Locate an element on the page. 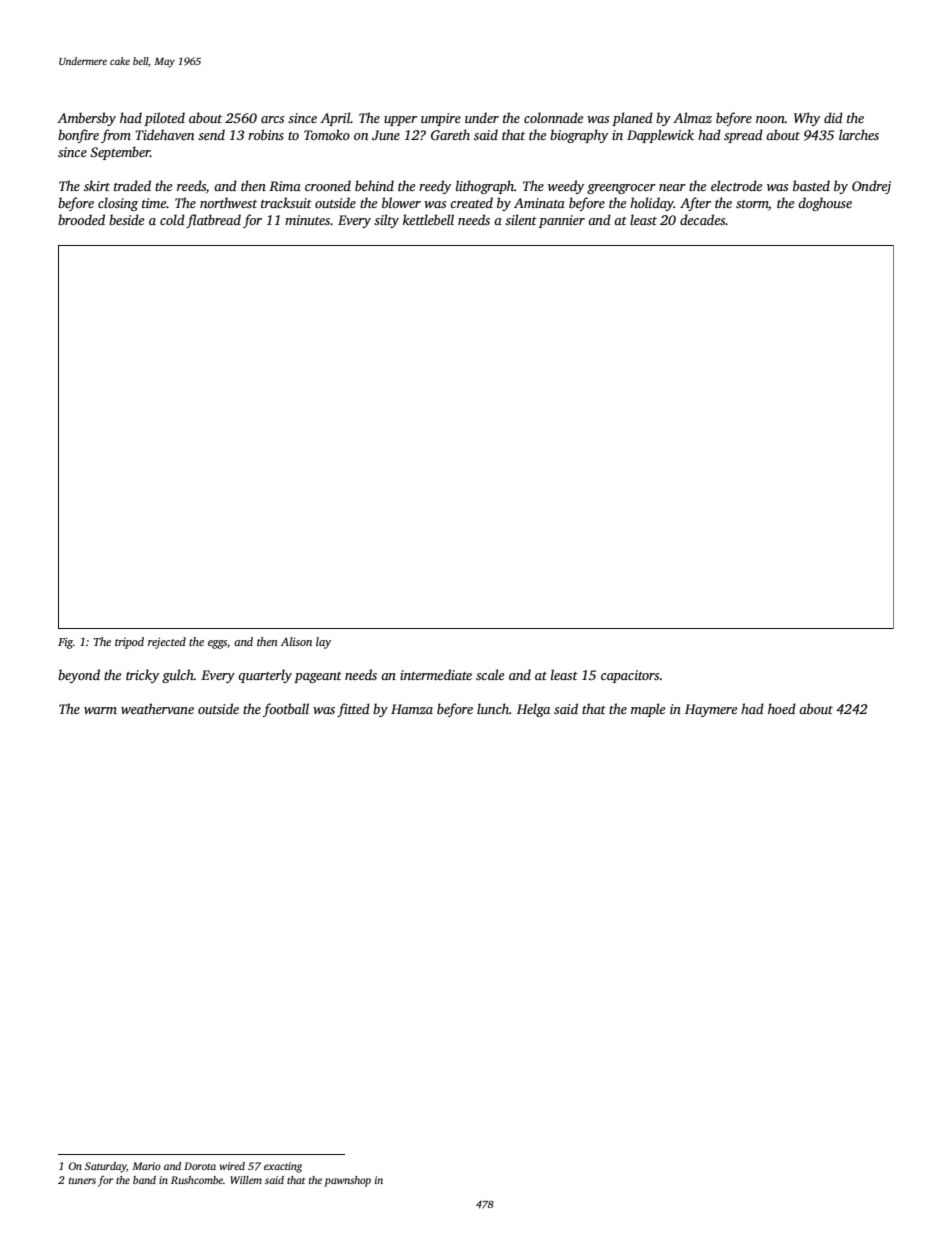 The height and width of the document is (1233, 952). Haymere is located at coordinates (711, 710).
